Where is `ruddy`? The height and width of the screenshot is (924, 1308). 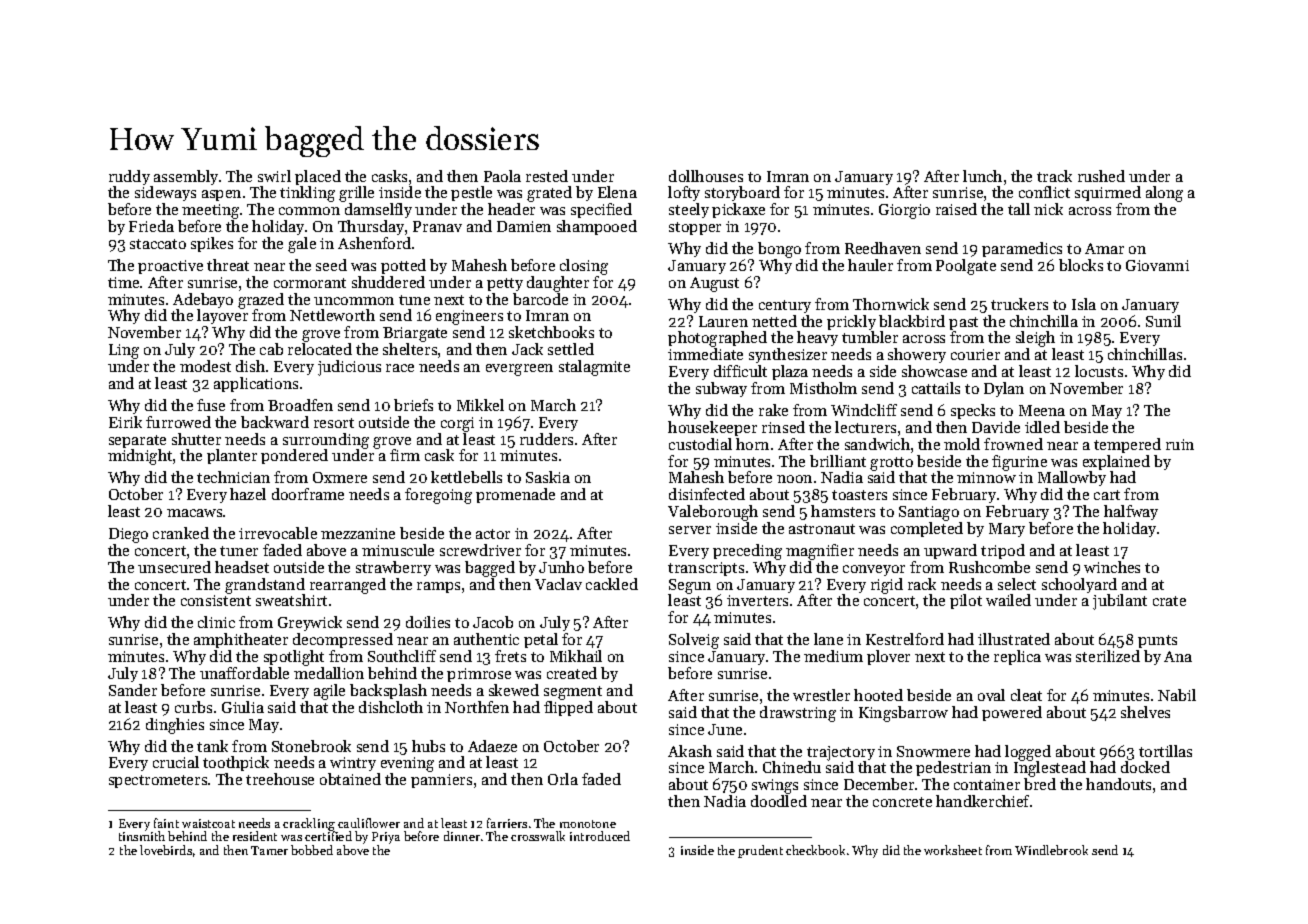 ruddy is located at coordinates (129, 177).
